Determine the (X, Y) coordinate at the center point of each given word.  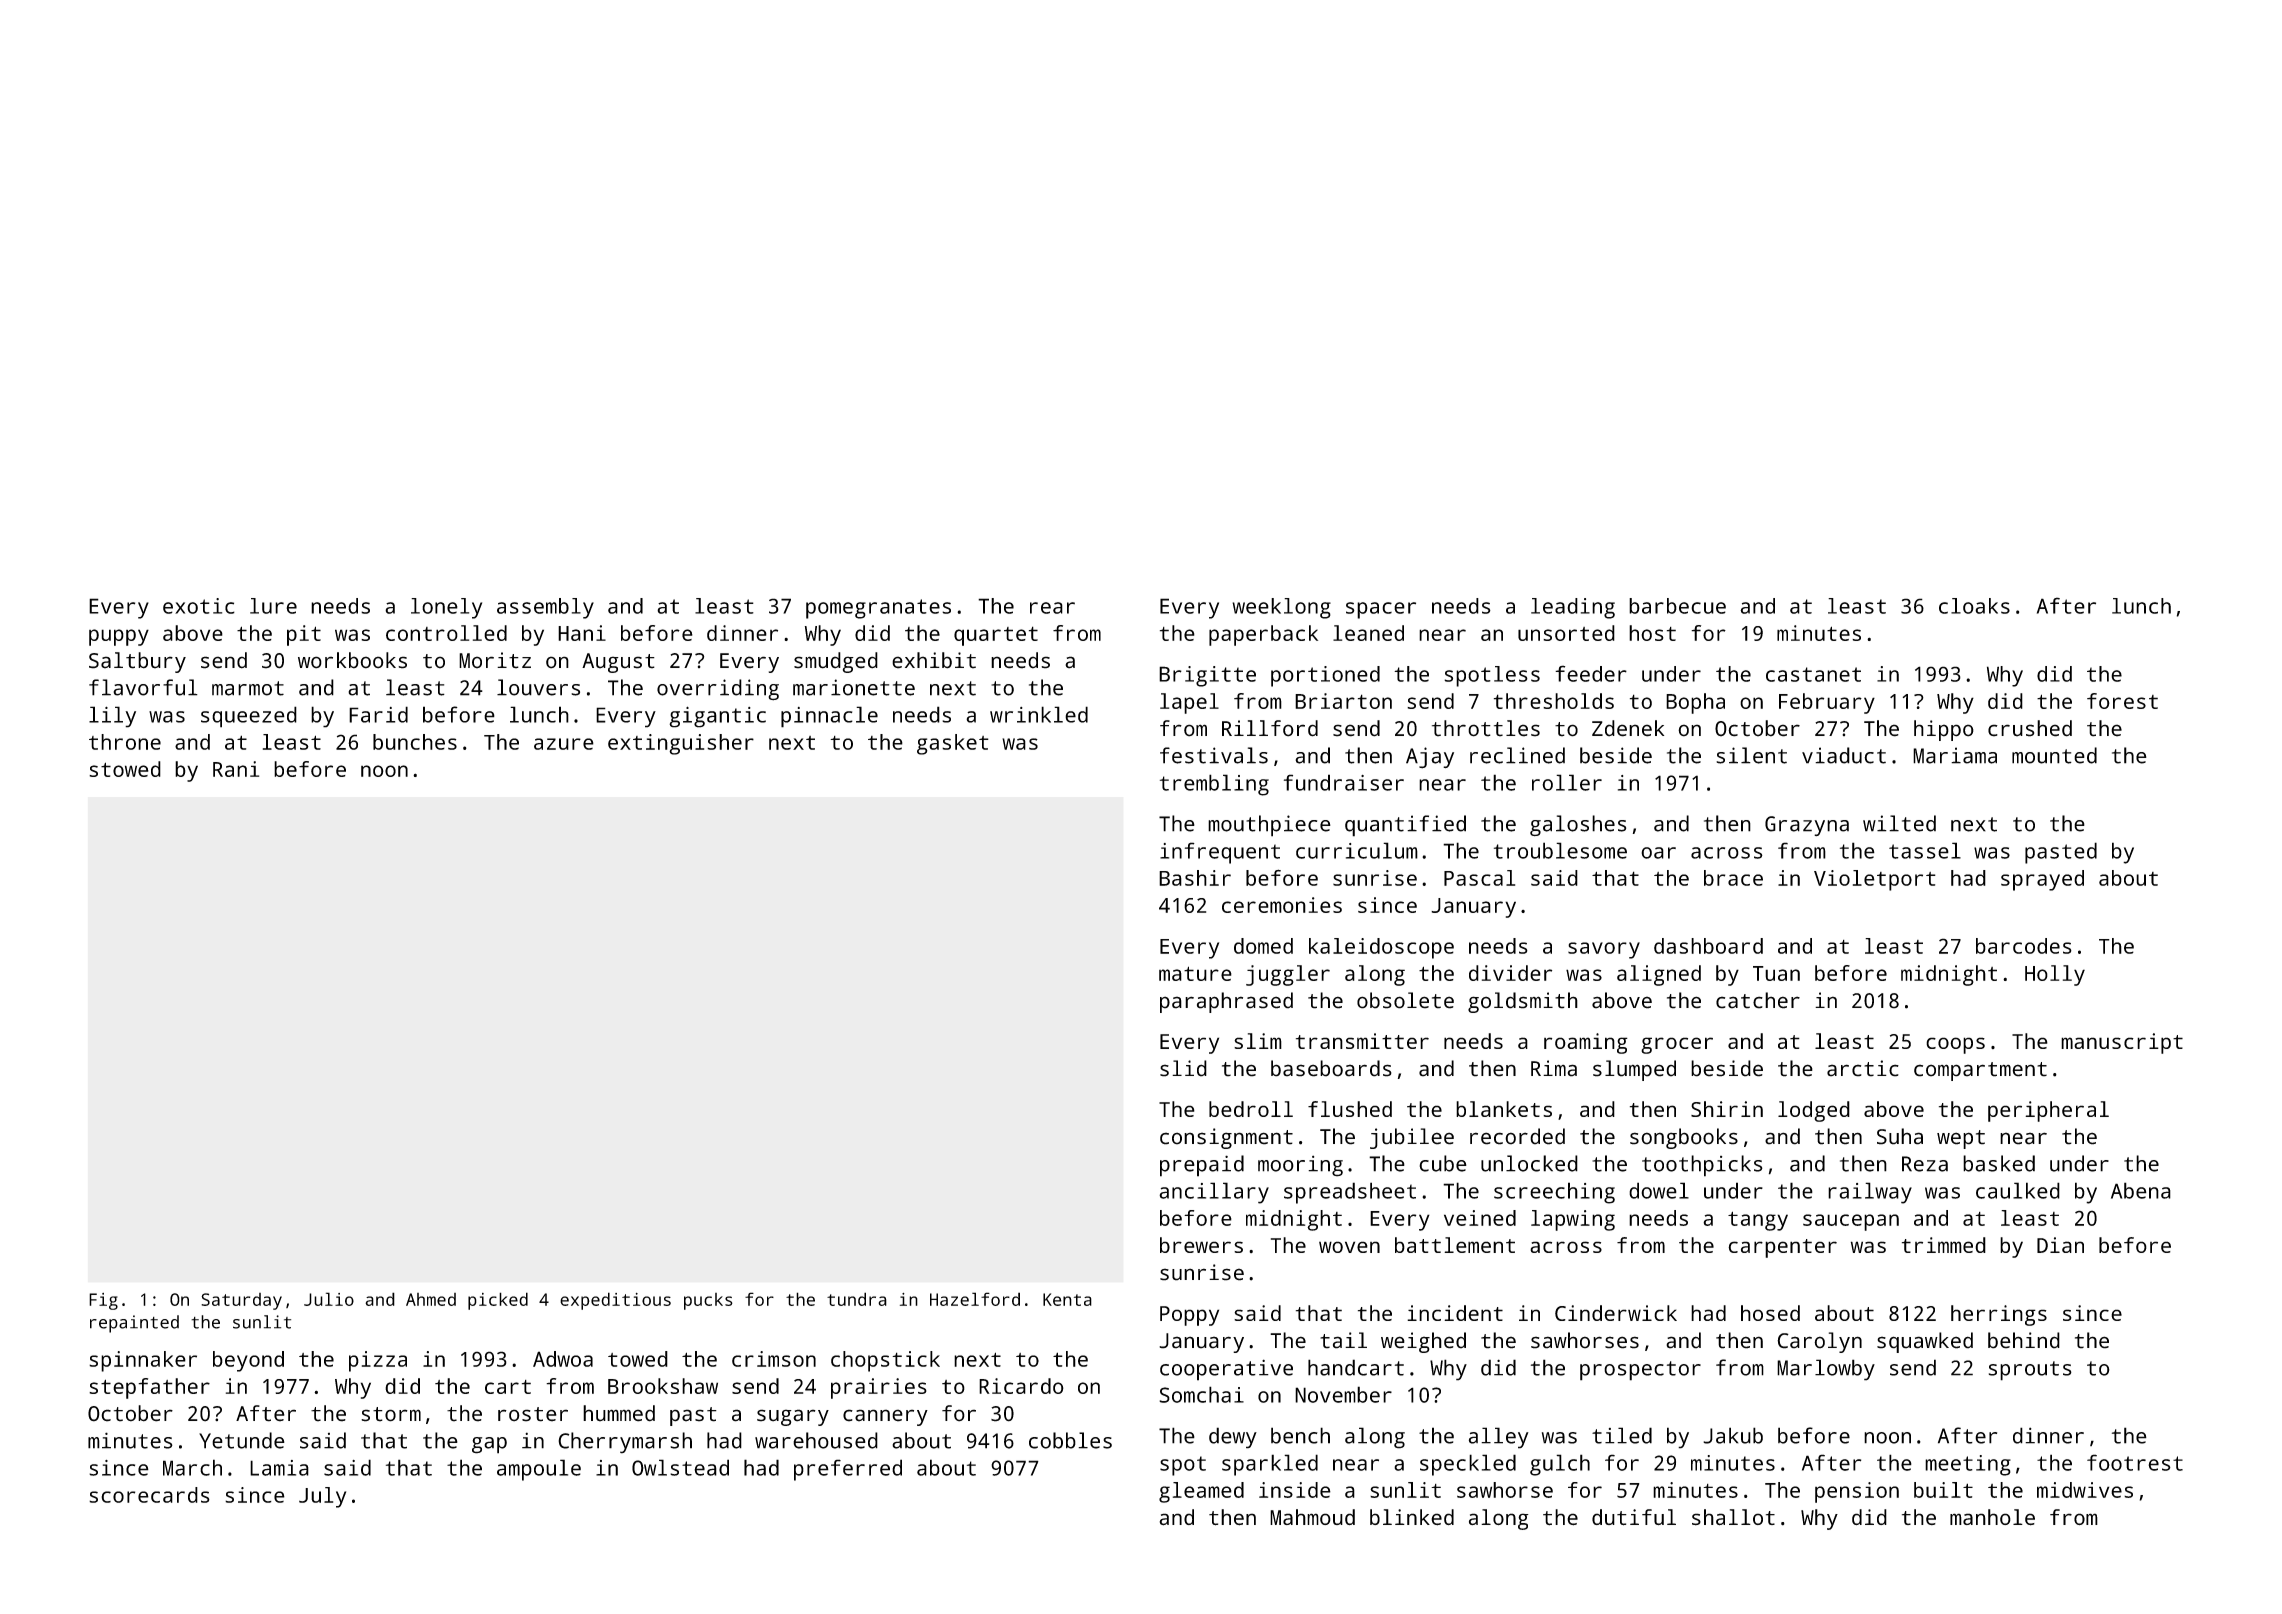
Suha (1900, 1136)
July (322, 1497)
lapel (1189, 703)
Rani (236, 769)
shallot (1733, 1517)
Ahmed (431, 1299)
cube (1443, 1163)
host (1652, 633)
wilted (1899, 823)
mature (1195, 973)
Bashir (1195, 878)
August (618, 663)
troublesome (1560, 850)
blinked (1412, 1517)
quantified (1405, 826)
